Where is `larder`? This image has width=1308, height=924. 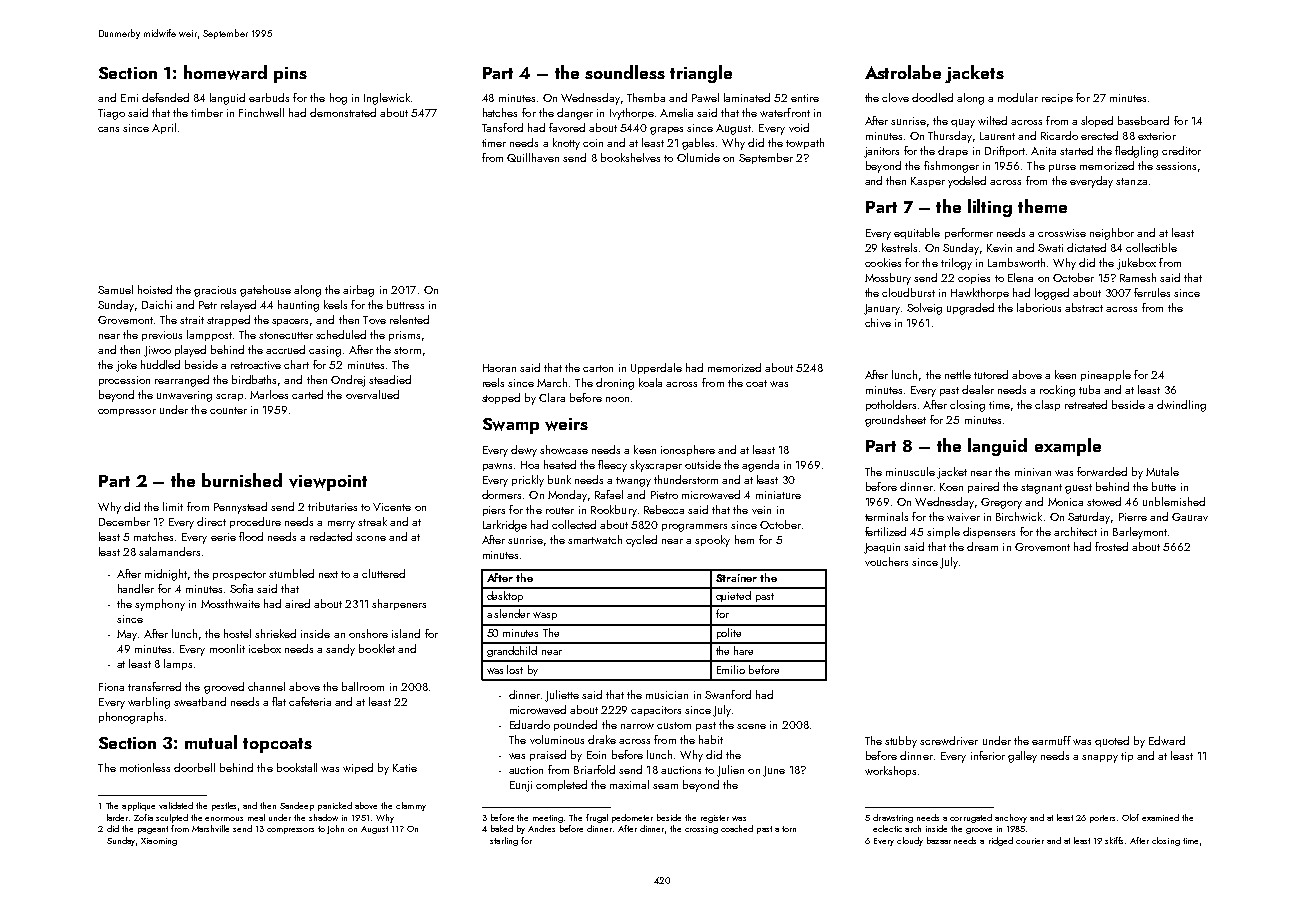
larder is located at coordinates (117, 817).
